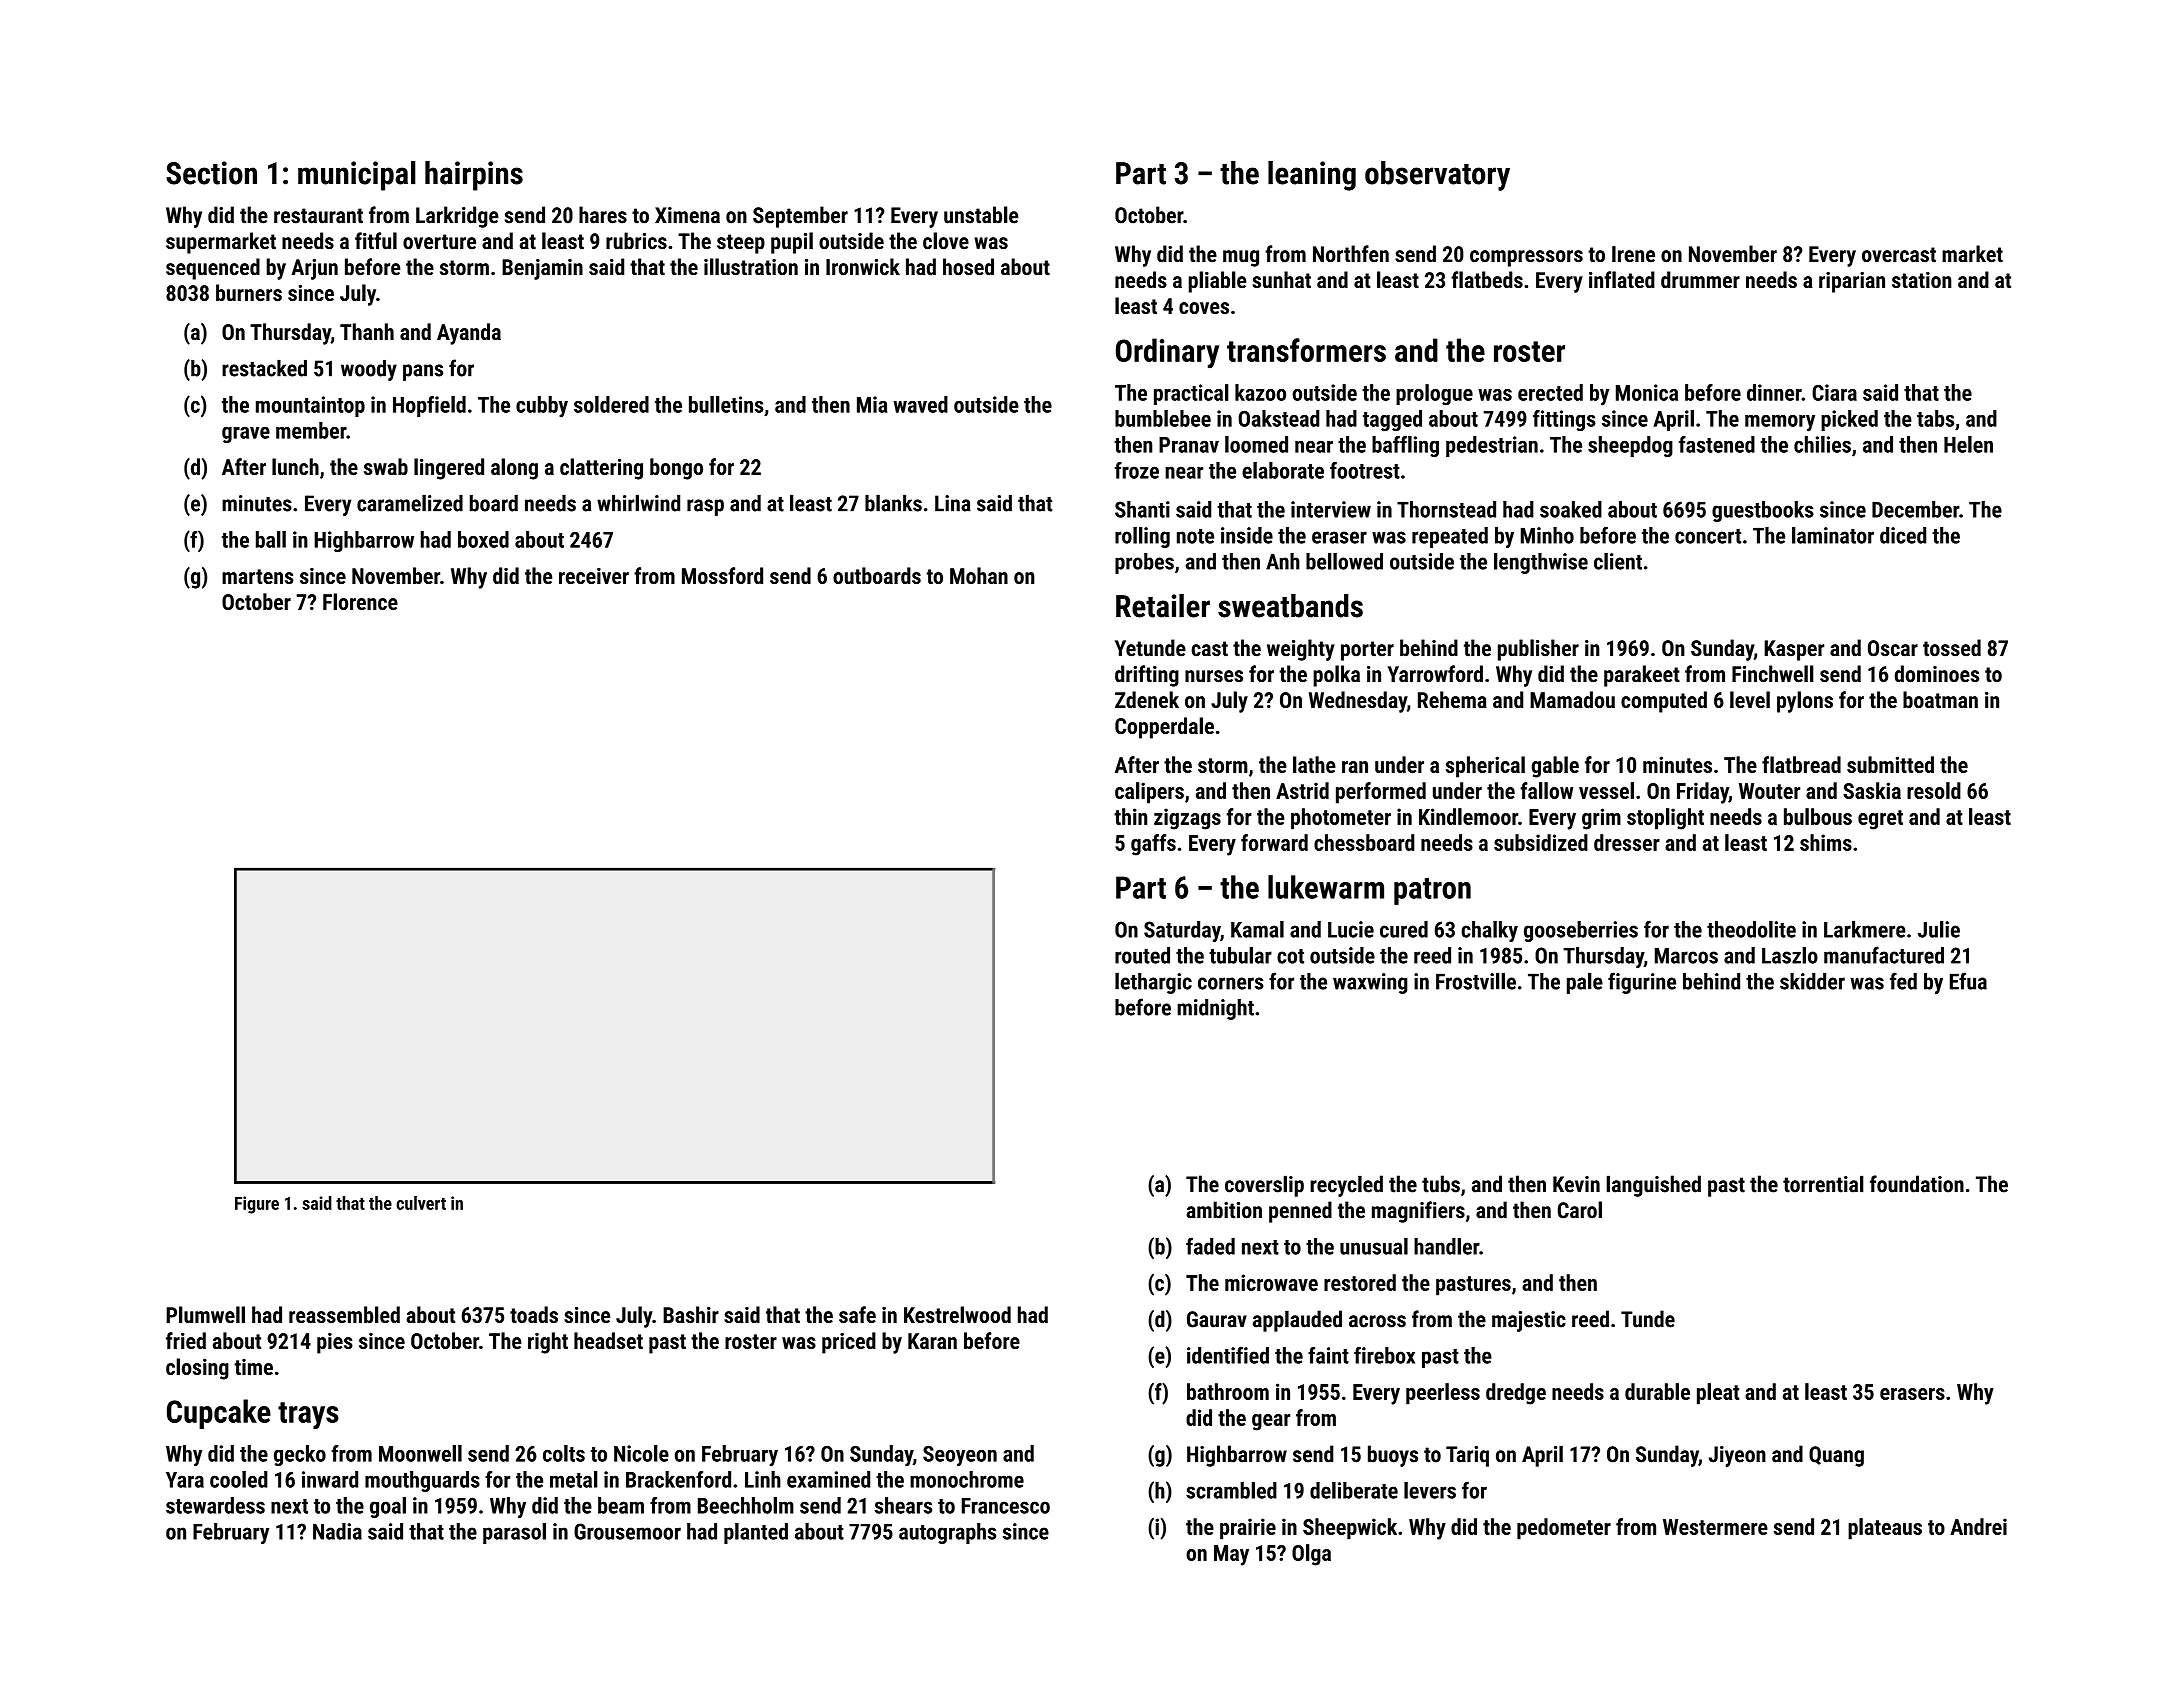 This screenshot has height=1683, width=2178. I want to click on client, so click(1618, 561).
